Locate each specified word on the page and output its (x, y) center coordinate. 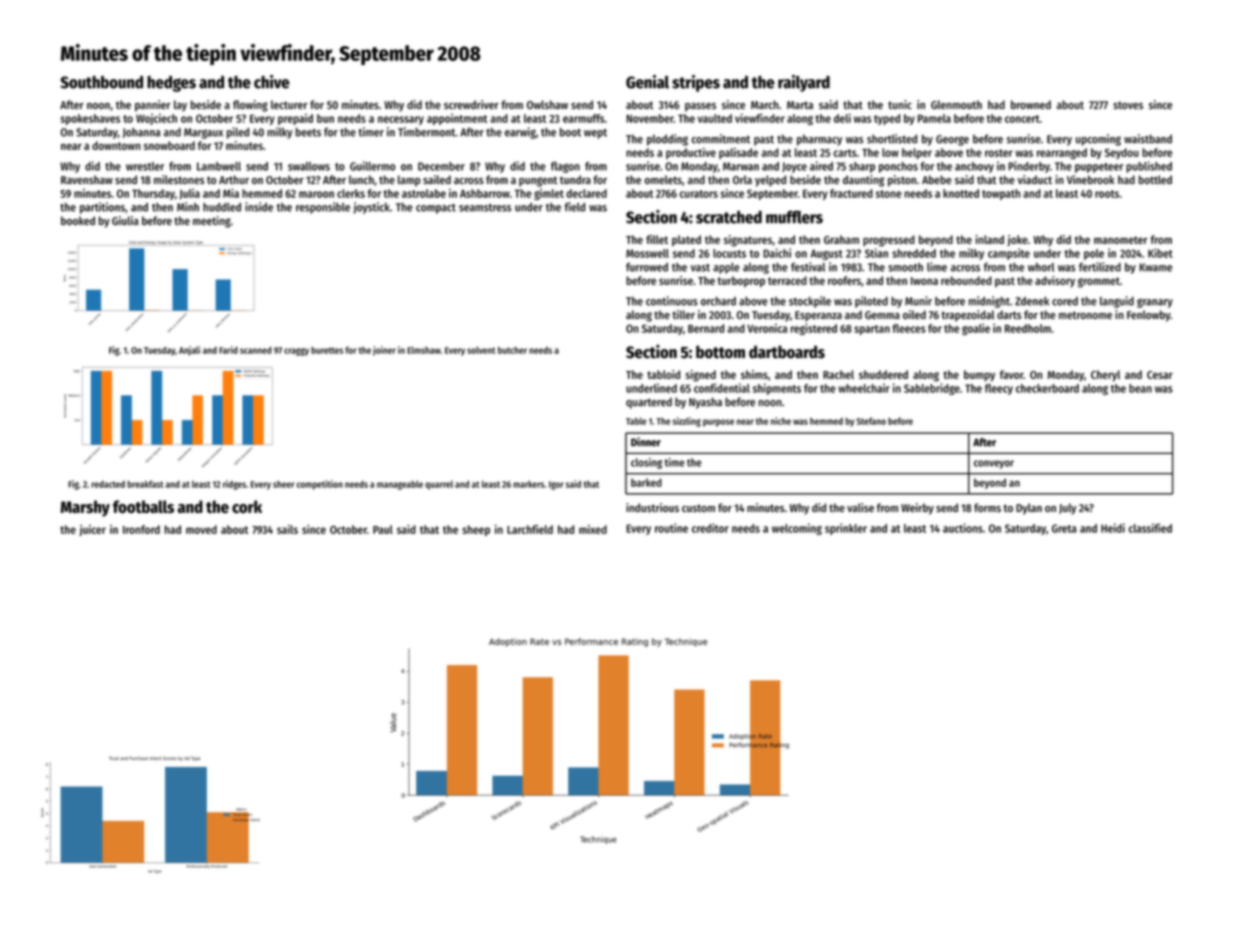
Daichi (777, 253)
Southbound (101, 82)
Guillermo (372, 166)
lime (937, 267)
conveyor (994, 464)
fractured (851, 193)
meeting (212, 222)
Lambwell (219, 166)
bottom (720, 352)
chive (272, 82)
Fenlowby (1148, 316)
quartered (649, 403)
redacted (108, 484)
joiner (384, 351)
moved (201, 529)
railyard (804, 83)
